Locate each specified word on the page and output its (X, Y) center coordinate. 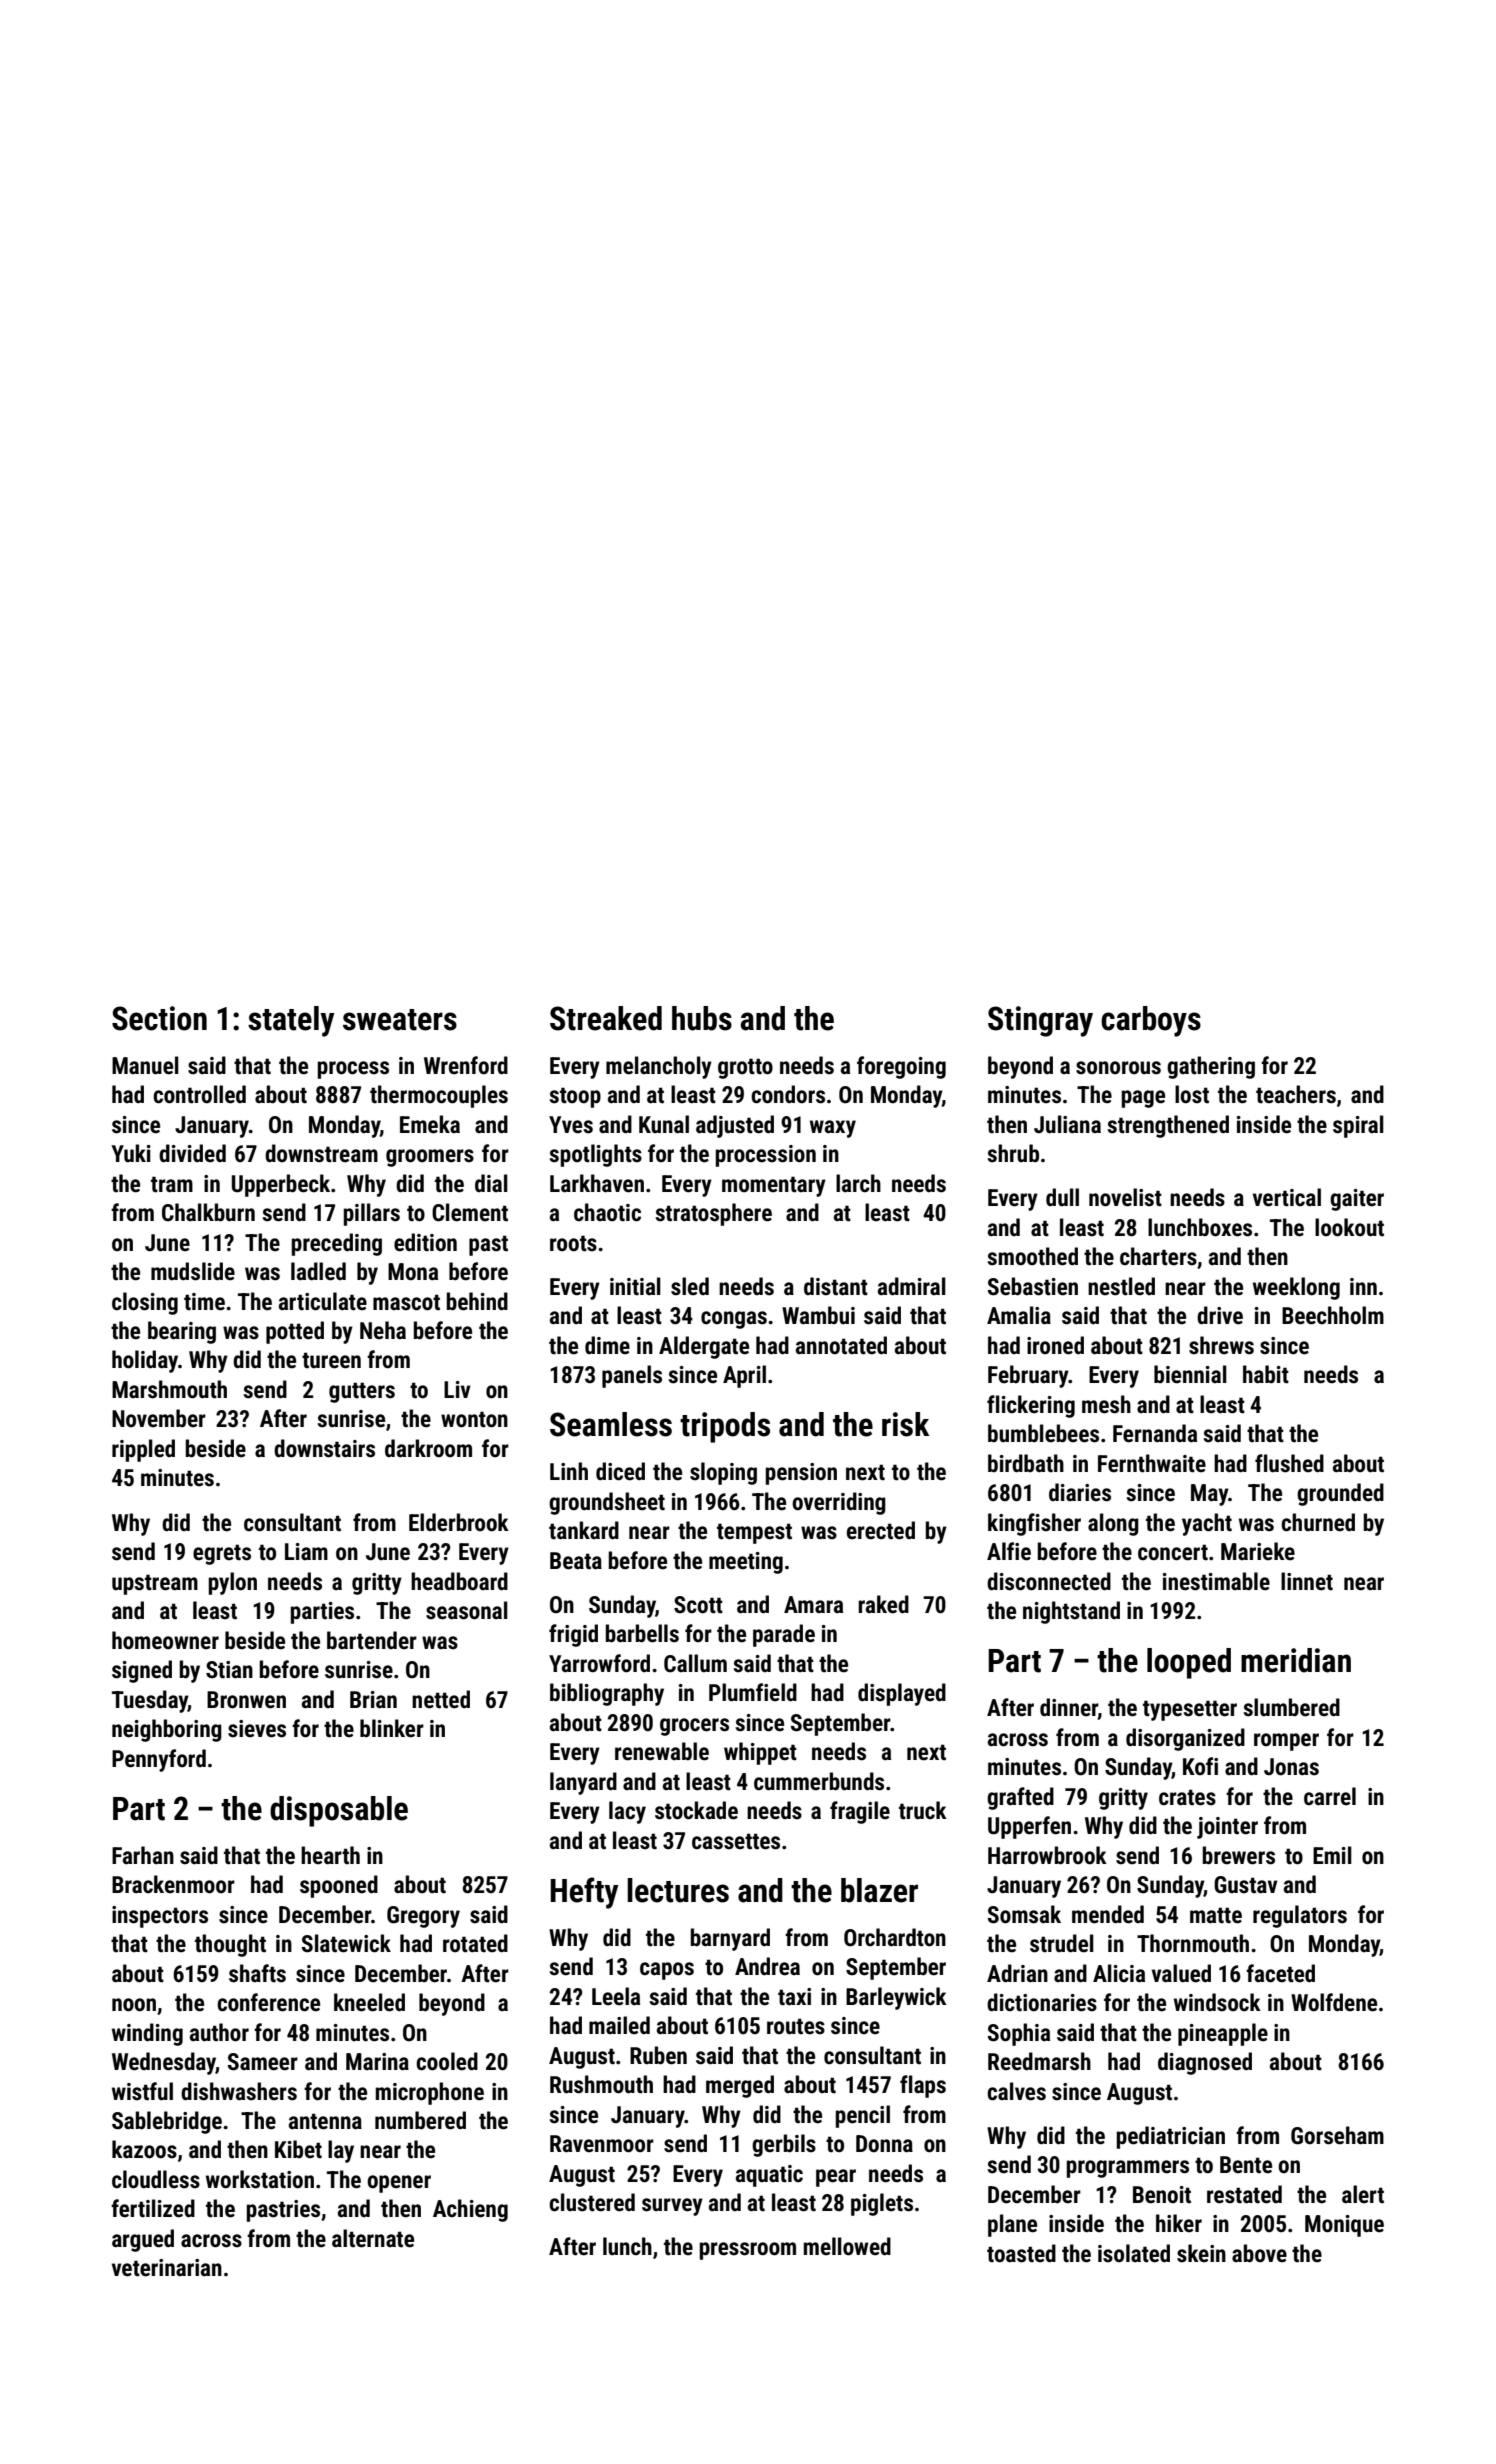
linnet (1307, 1581)
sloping (723, 1473)
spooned (339, 1886)
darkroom (428, 1448)
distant (836, 1286)
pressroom (748, 2251)
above (1259, 2253)
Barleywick (896, 1998)
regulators (1300, 1916)
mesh (1106, 1404)
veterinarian (167, 2268)
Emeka (430, 1124)
